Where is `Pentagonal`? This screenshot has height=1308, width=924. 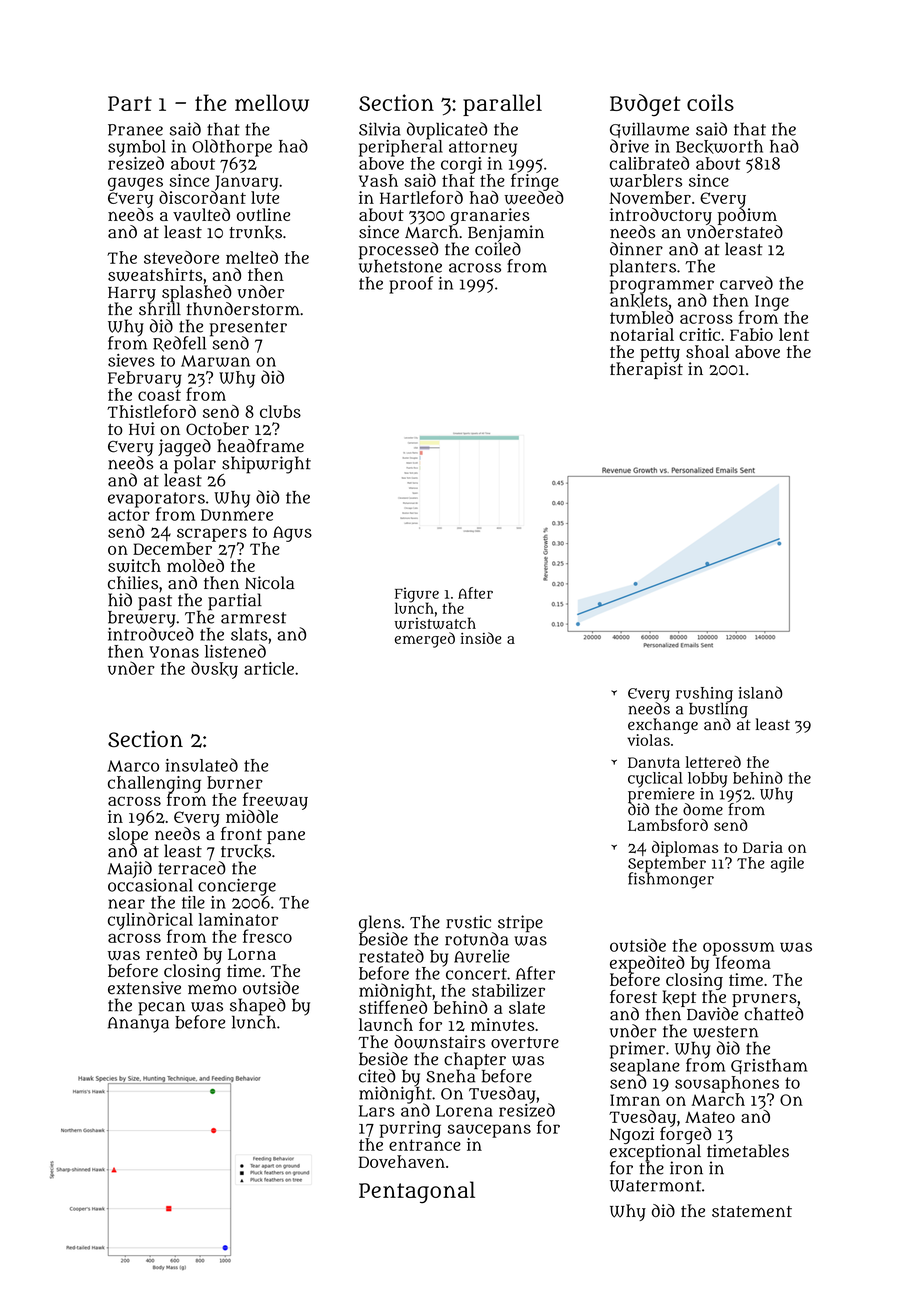 Pentagonal is located at coordinates (417, 1192).
